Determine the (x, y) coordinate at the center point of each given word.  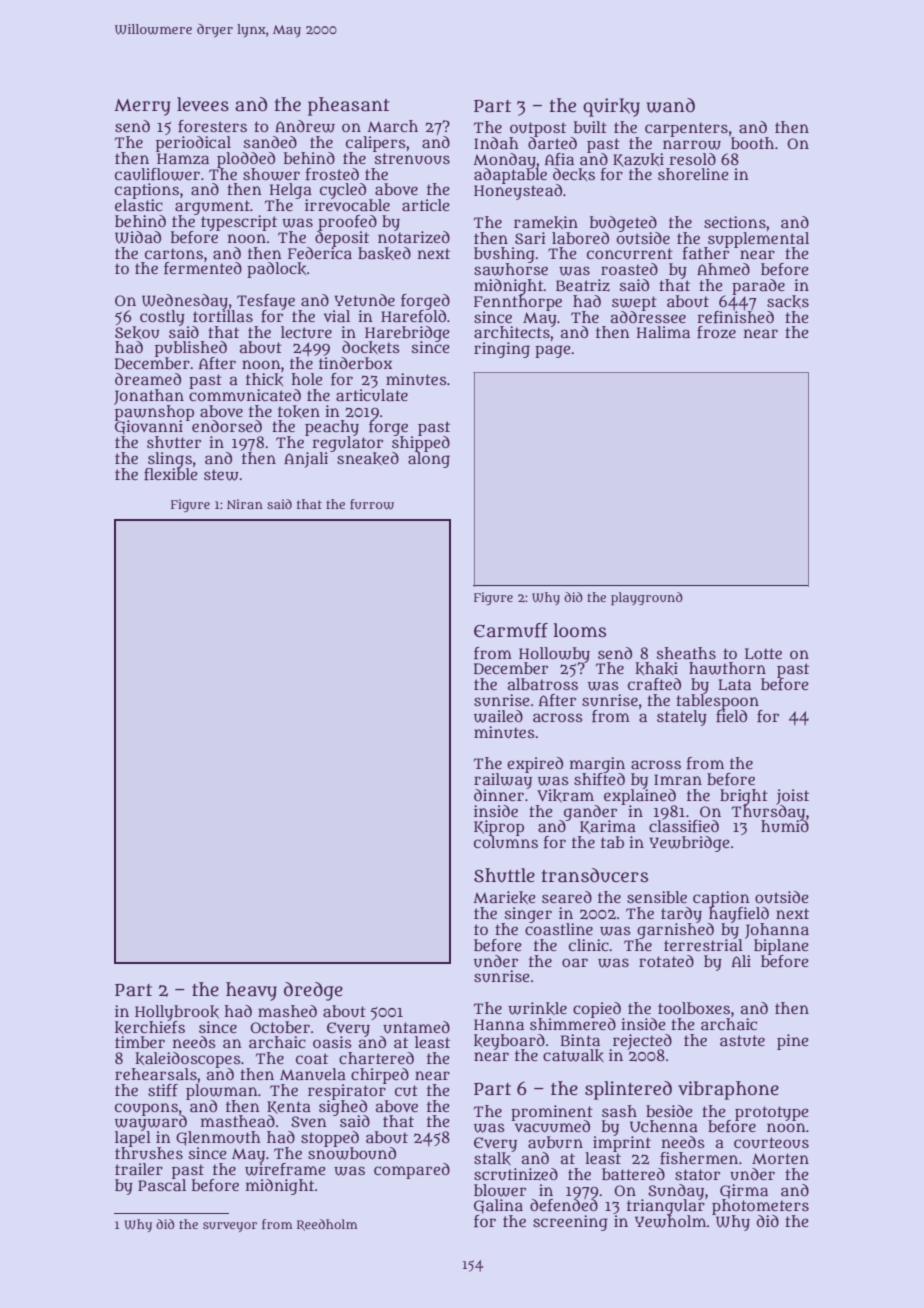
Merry (142, 107)
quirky (611, 107)
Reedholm (327, 1225)
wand (671, 105)
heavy (251, 991)
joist (793, 796)
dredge (313, 991)
